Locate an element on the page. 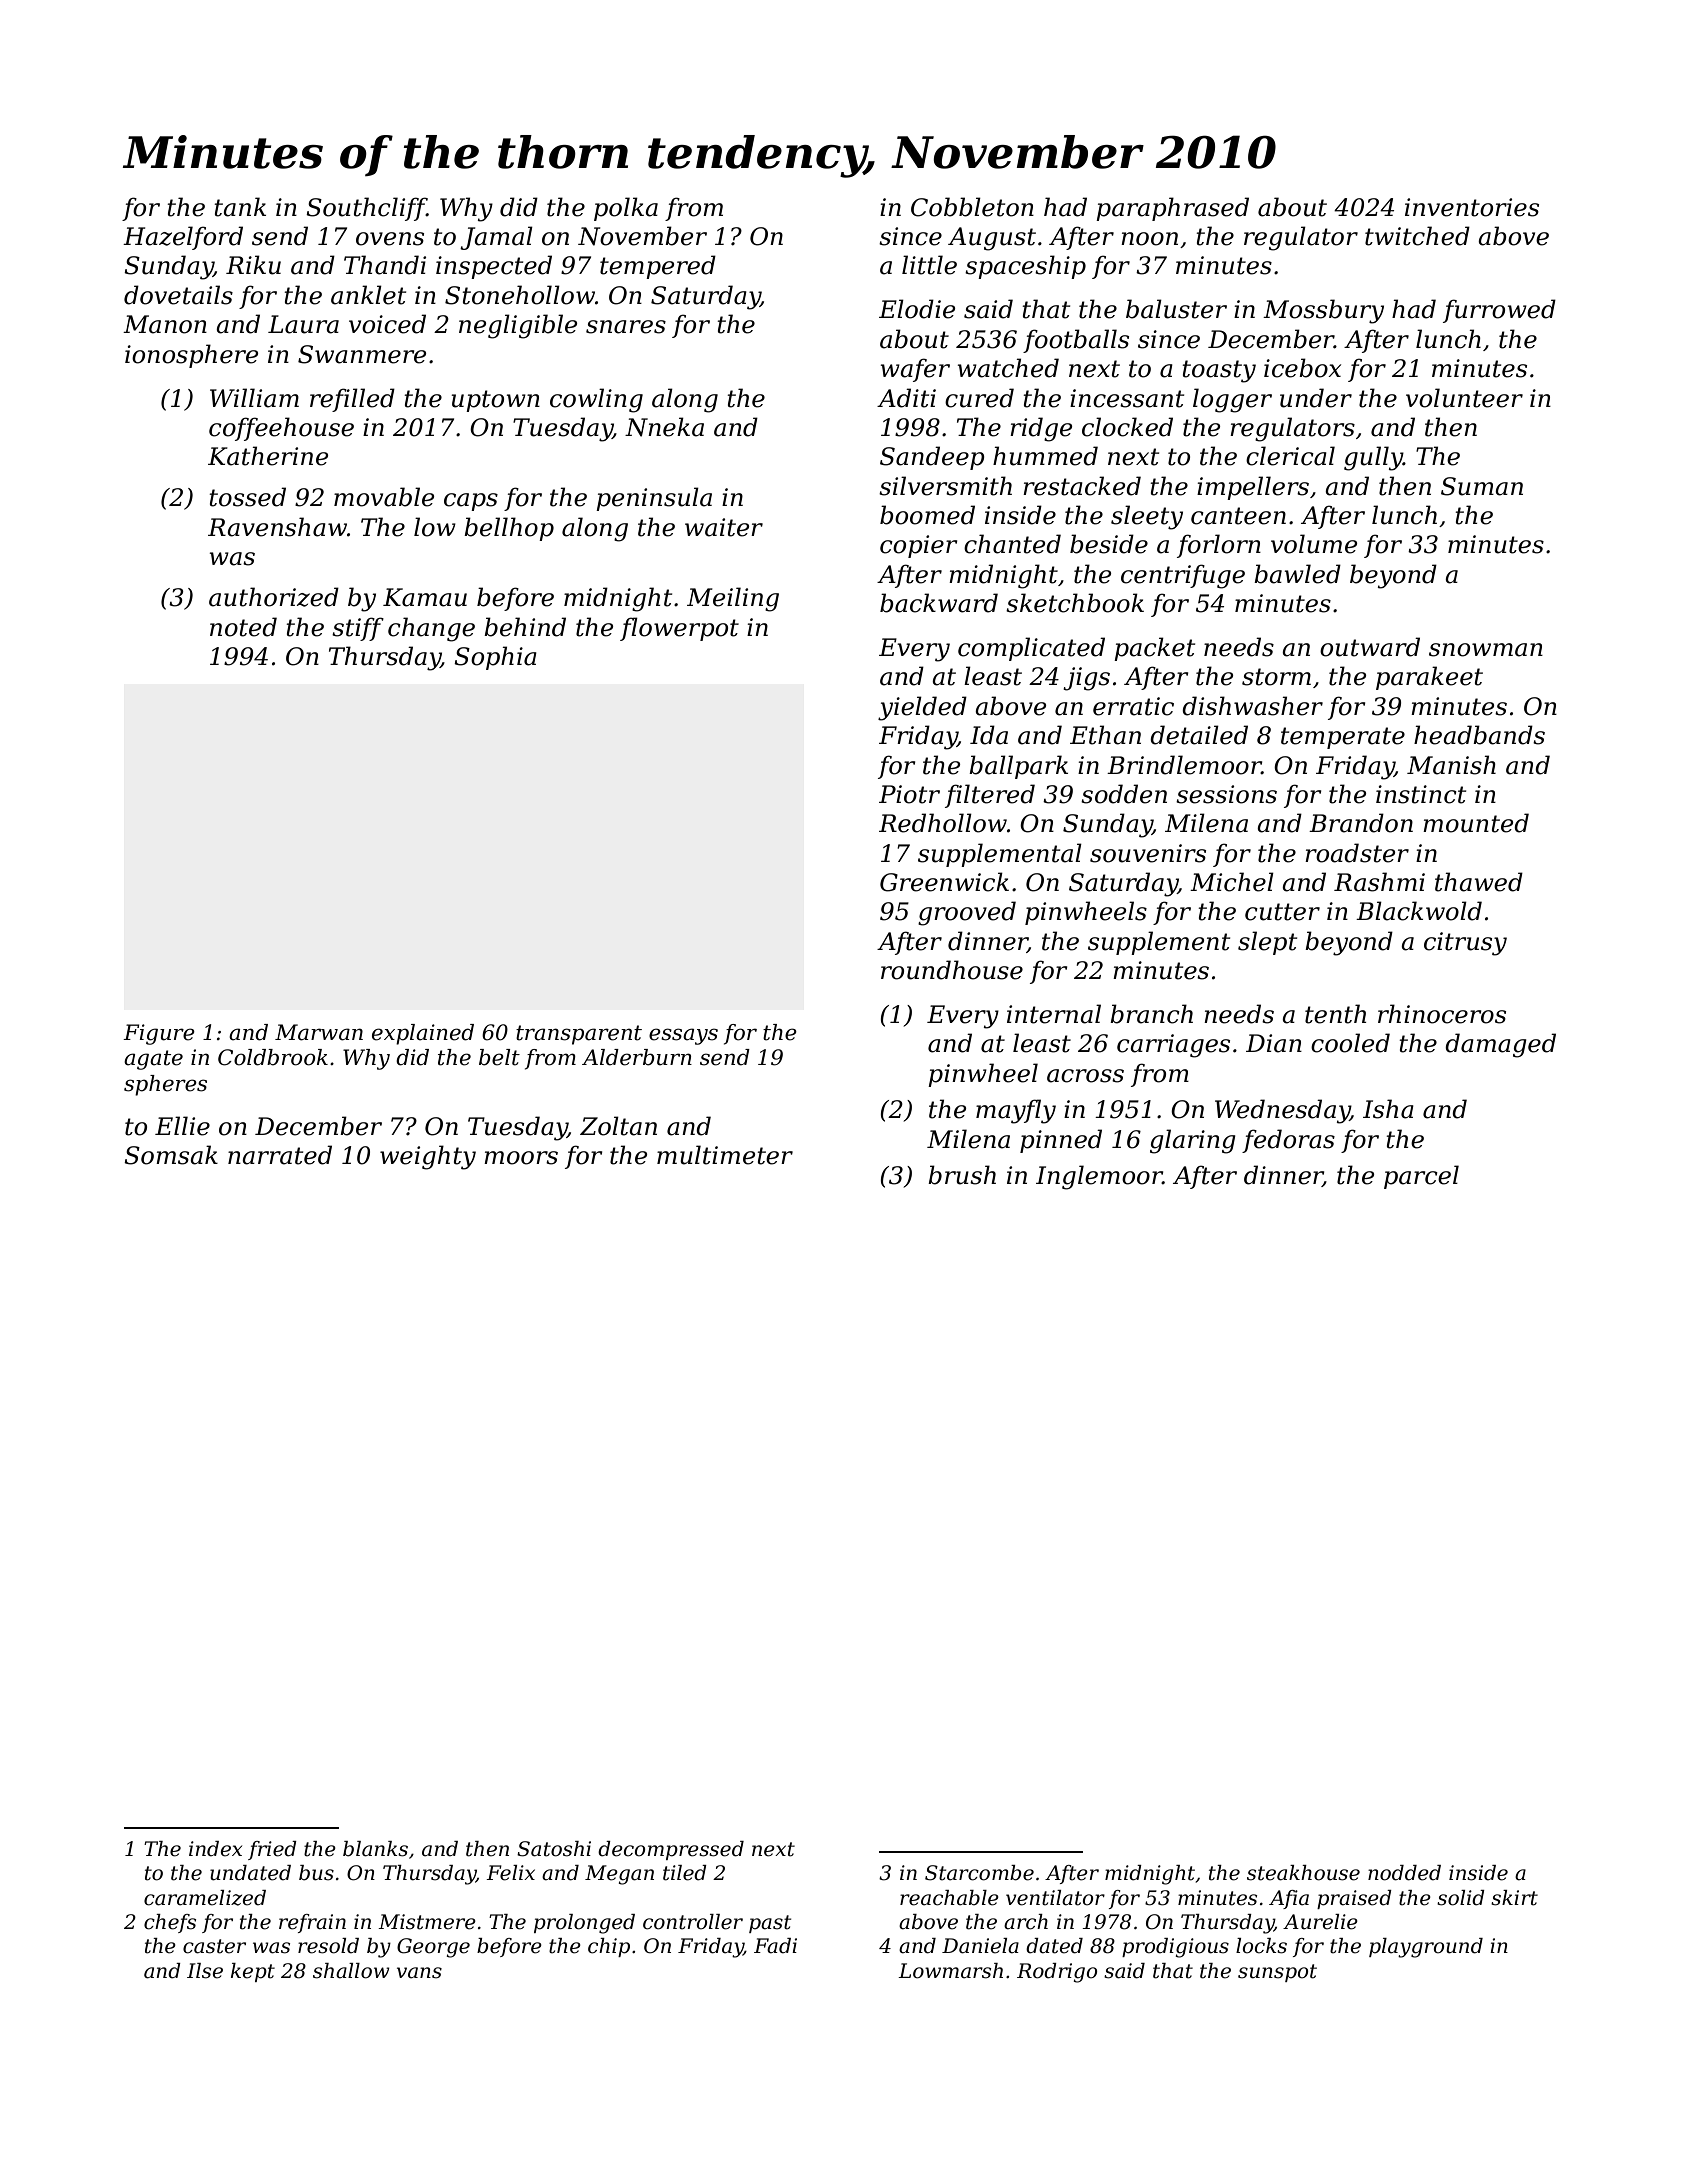 The height and width of the image is (2178, 1683). kept is located at coordinates (253, 1972).
